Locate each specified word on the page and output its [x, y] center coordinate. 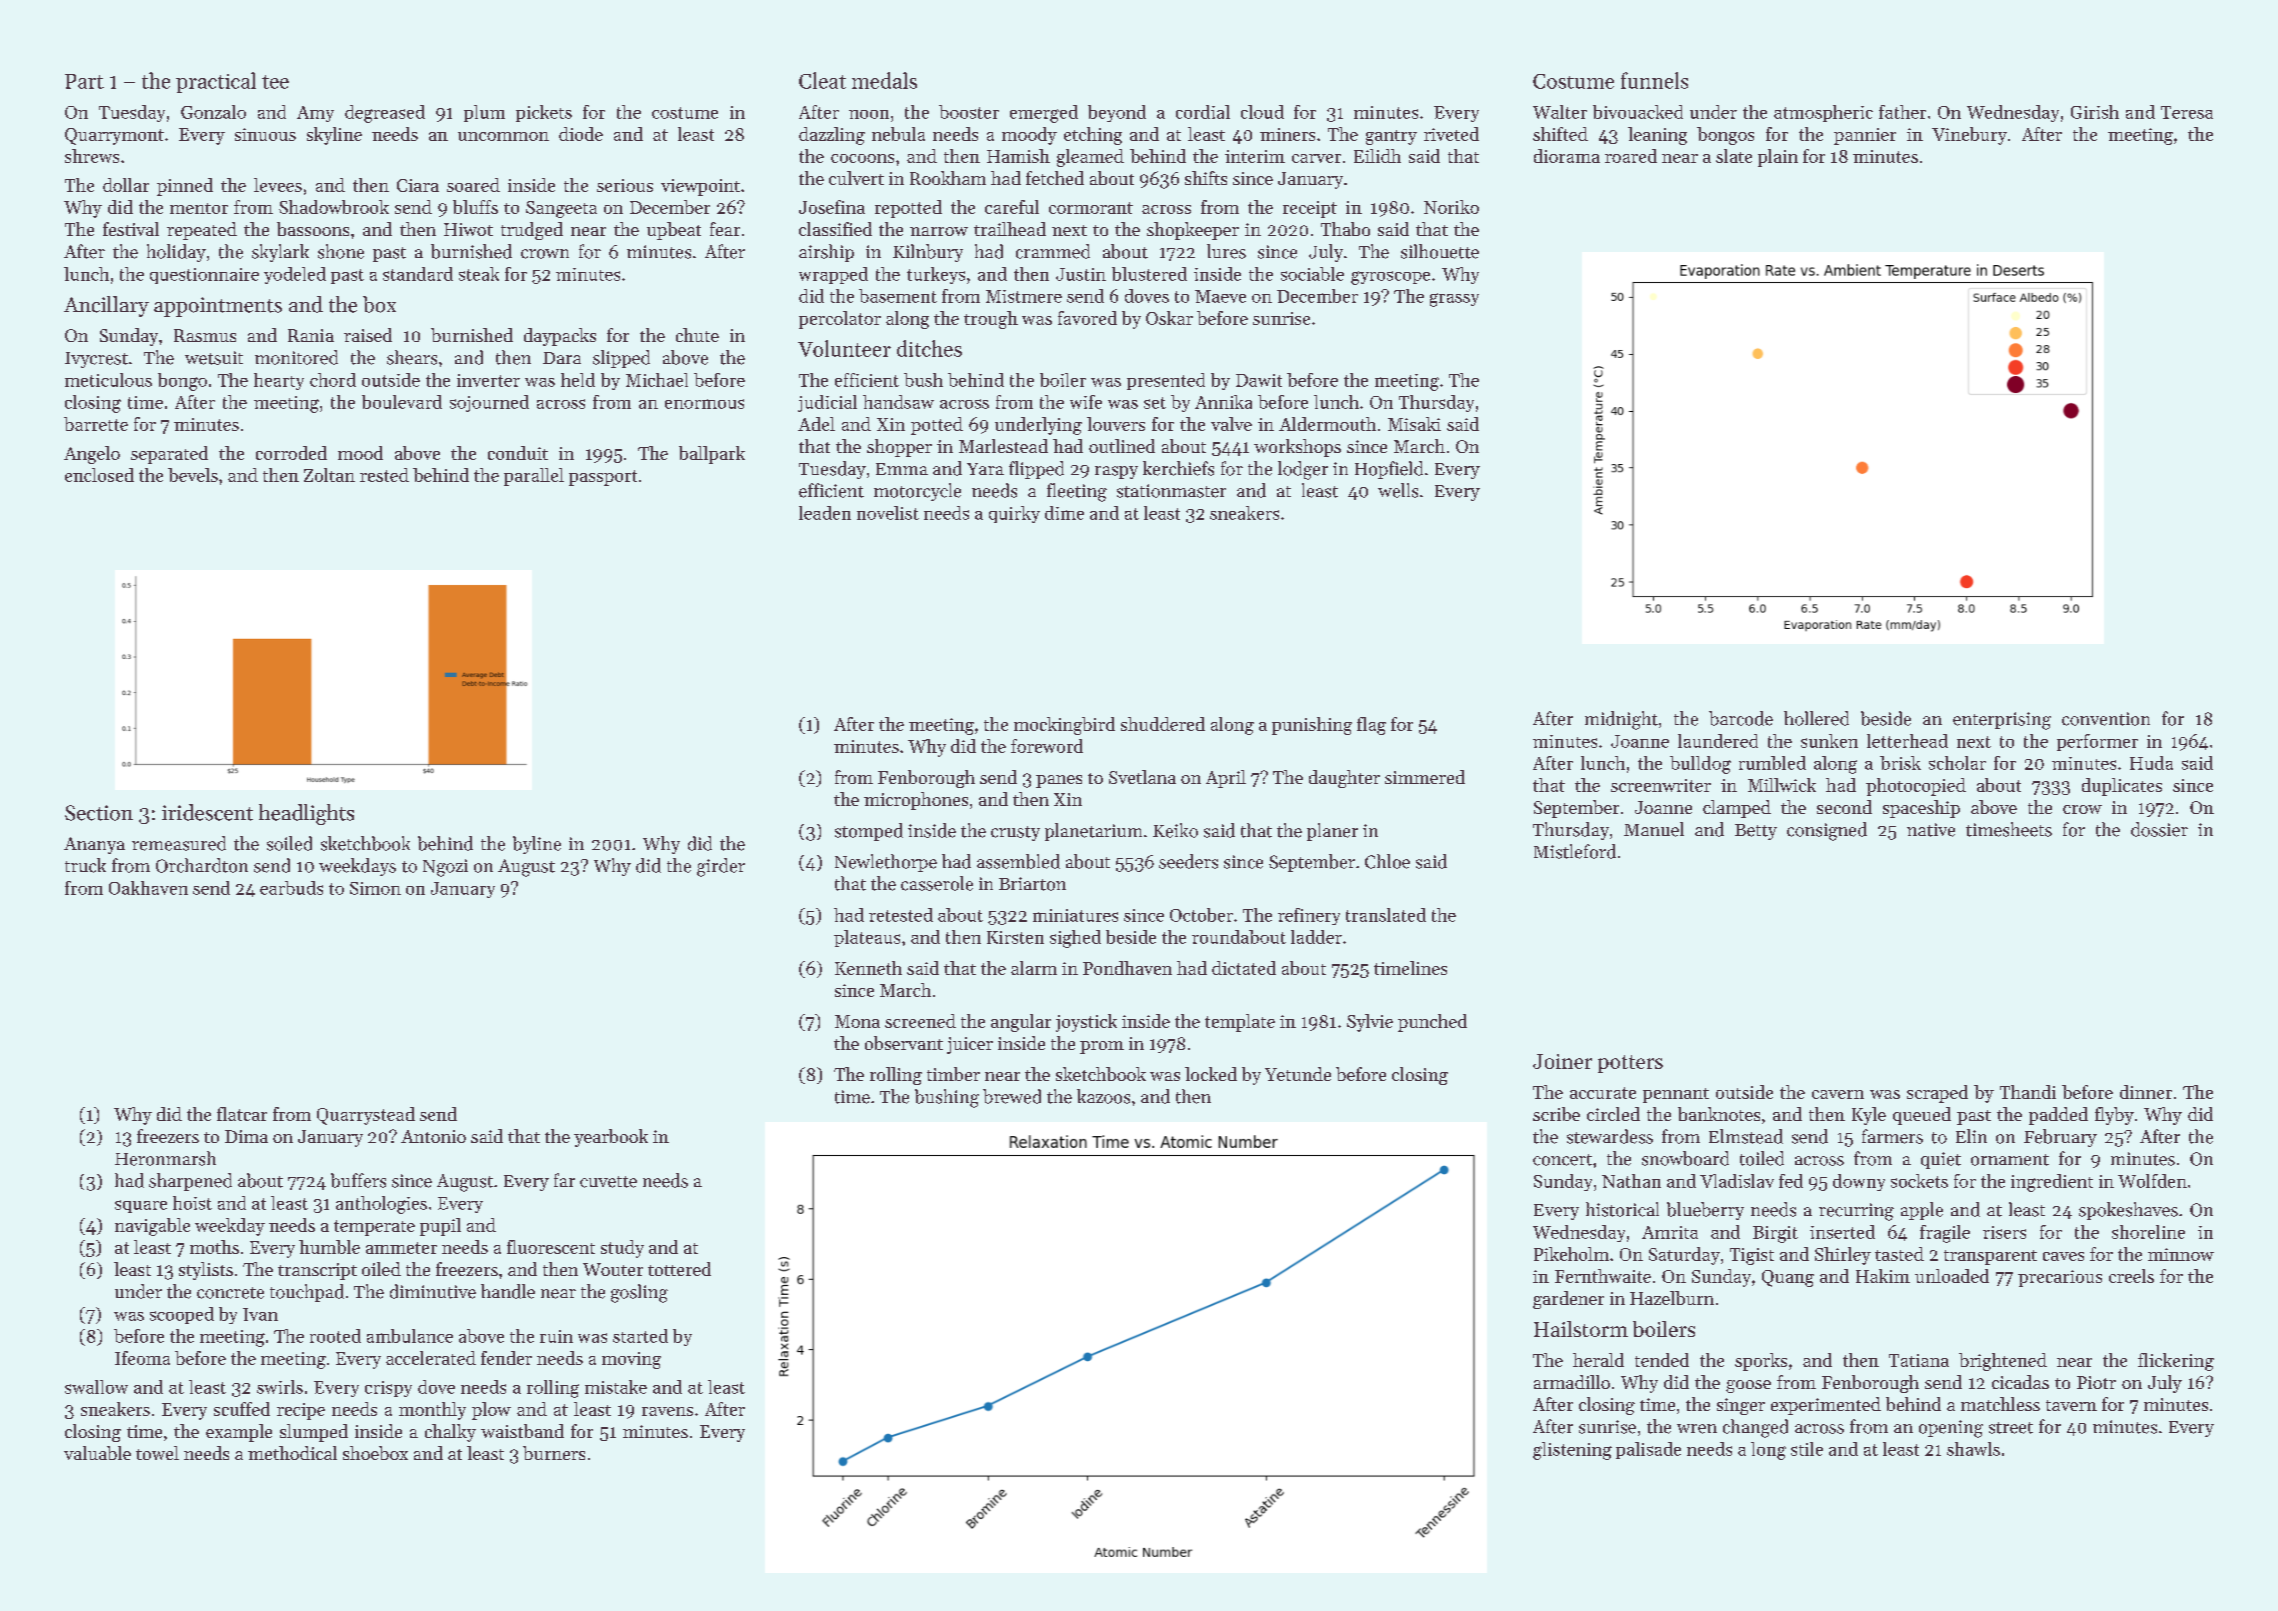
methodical [292, 1453]
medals [884, 80]
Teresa [2187, 112]
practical [216, 82]
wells [1398, 490]
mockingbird [1064, 726]
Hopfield [1389, 470]
